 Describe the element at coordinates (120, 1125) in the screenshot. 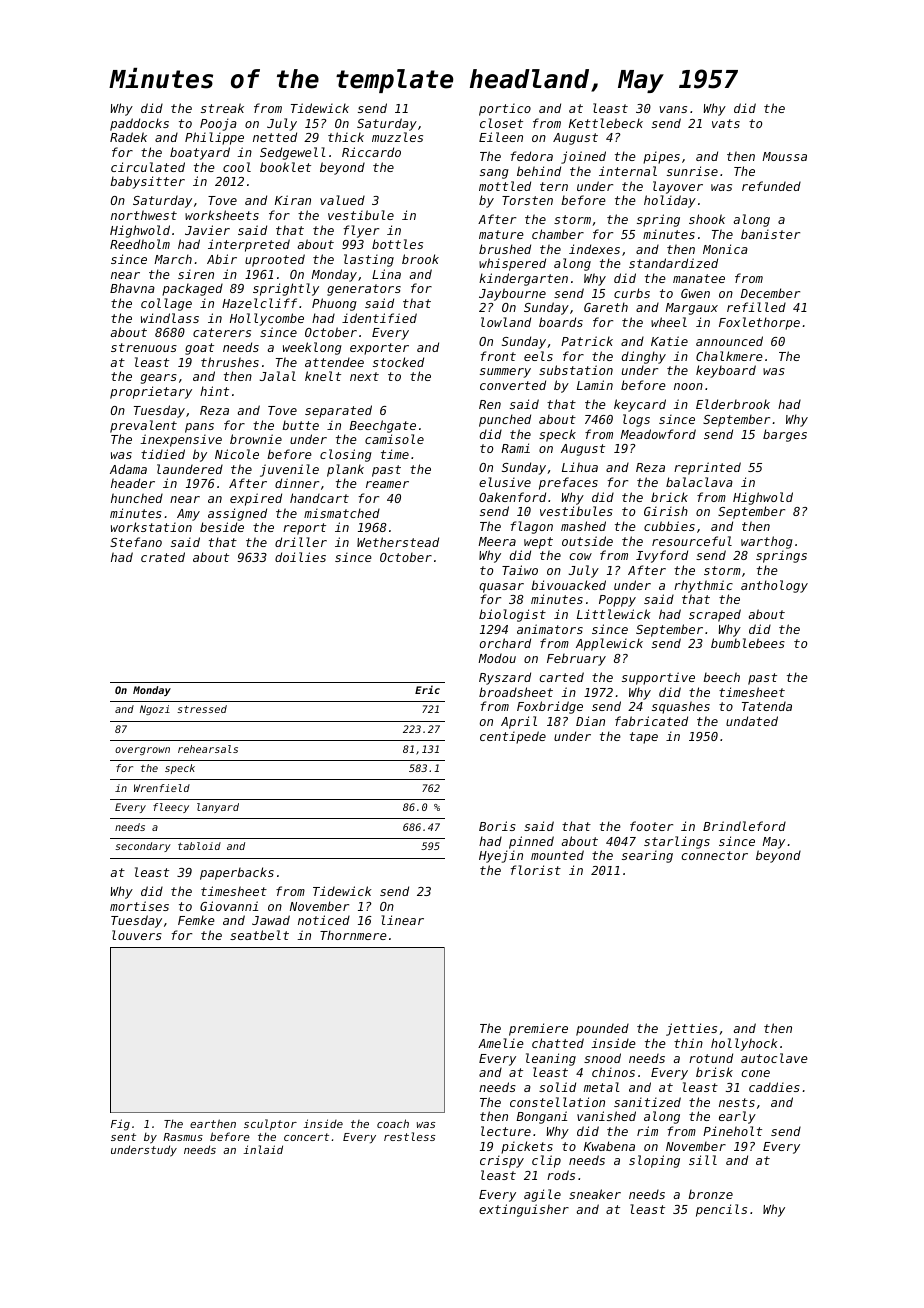

I see `Fig` at that location.
